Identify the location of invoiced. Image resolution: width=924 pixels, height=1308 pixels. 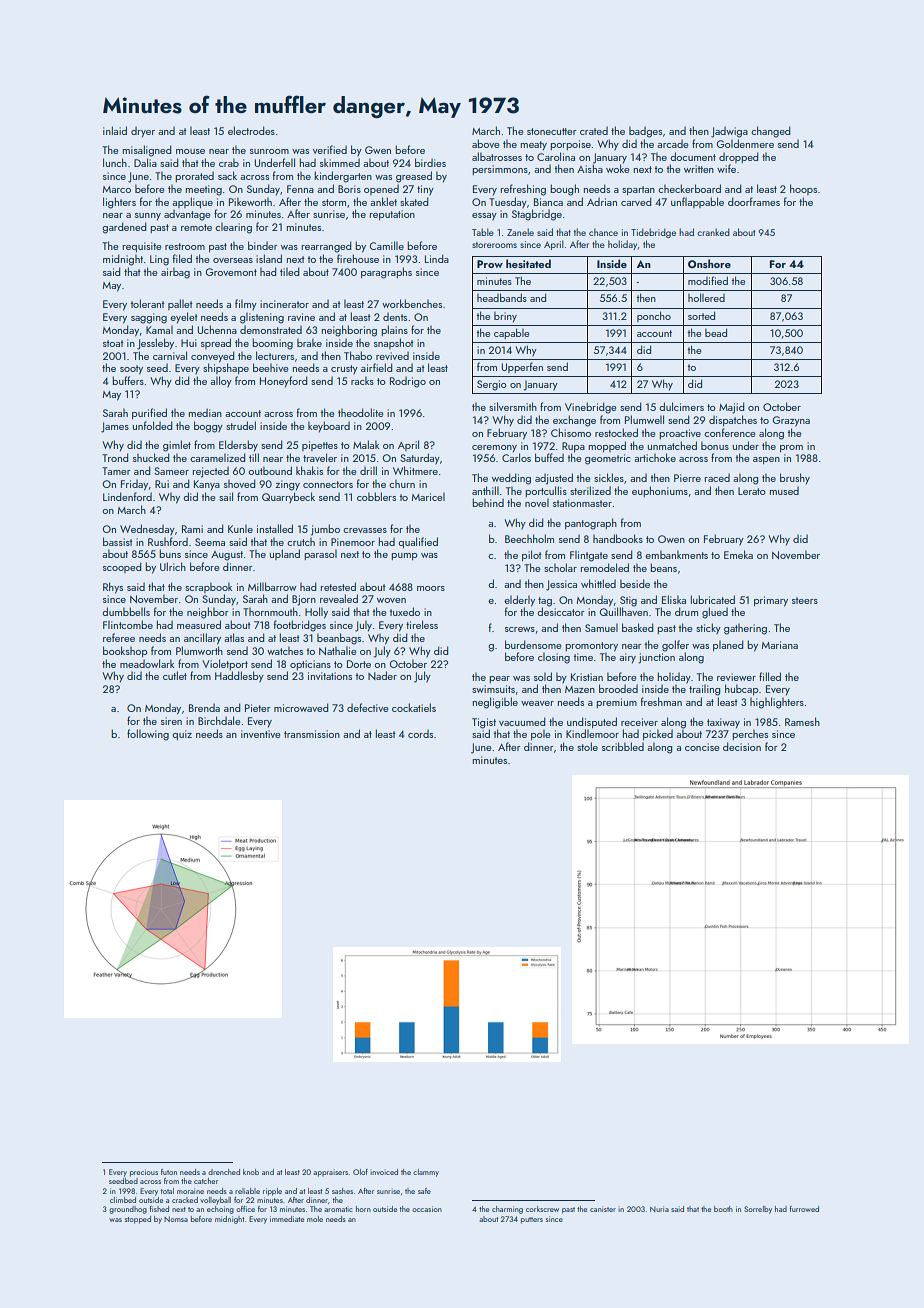
(384, 1172).
